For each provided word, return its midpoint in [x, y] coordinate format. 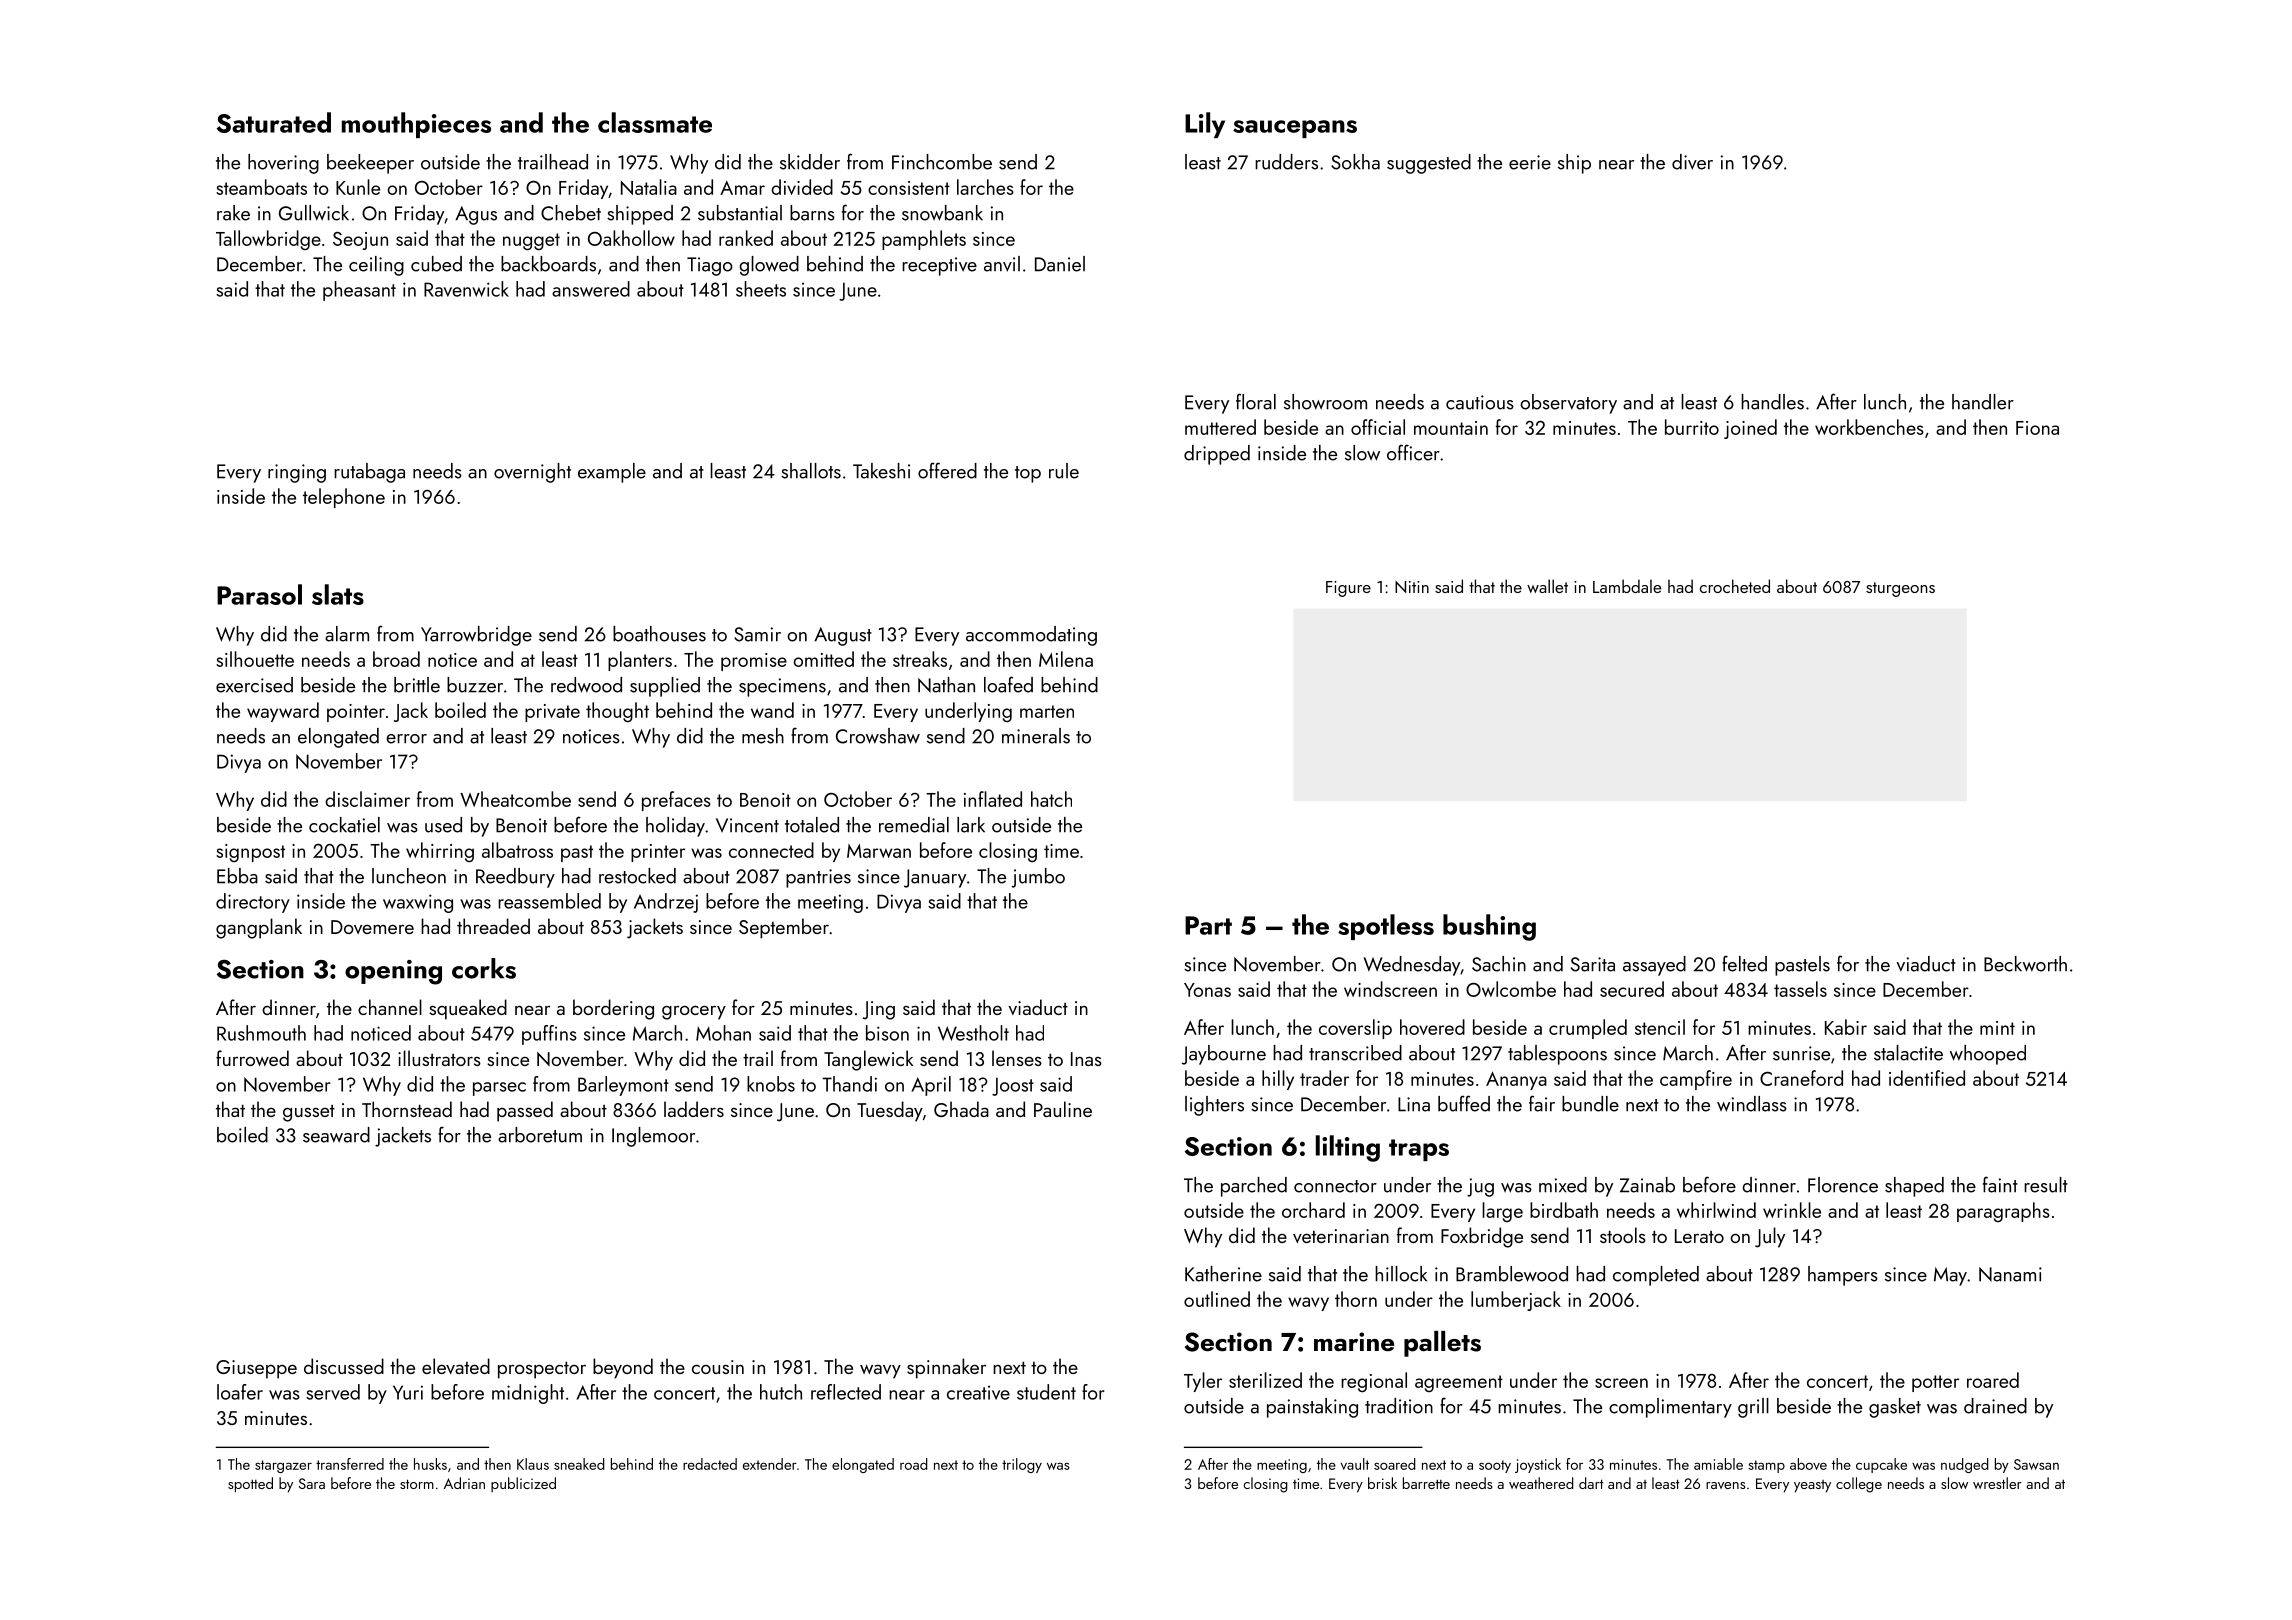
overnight [532, 473]
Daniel [1060, 264]
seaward [336, 1135]
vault [1355, 1464]
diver [1692, 162]
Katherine [1223, 1274]
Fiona [2037, 428]
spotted [250, 1485]
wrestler [1997, 1483]
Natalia [649, 187]
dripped [1217, 455]
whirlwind [1716, 1210]
